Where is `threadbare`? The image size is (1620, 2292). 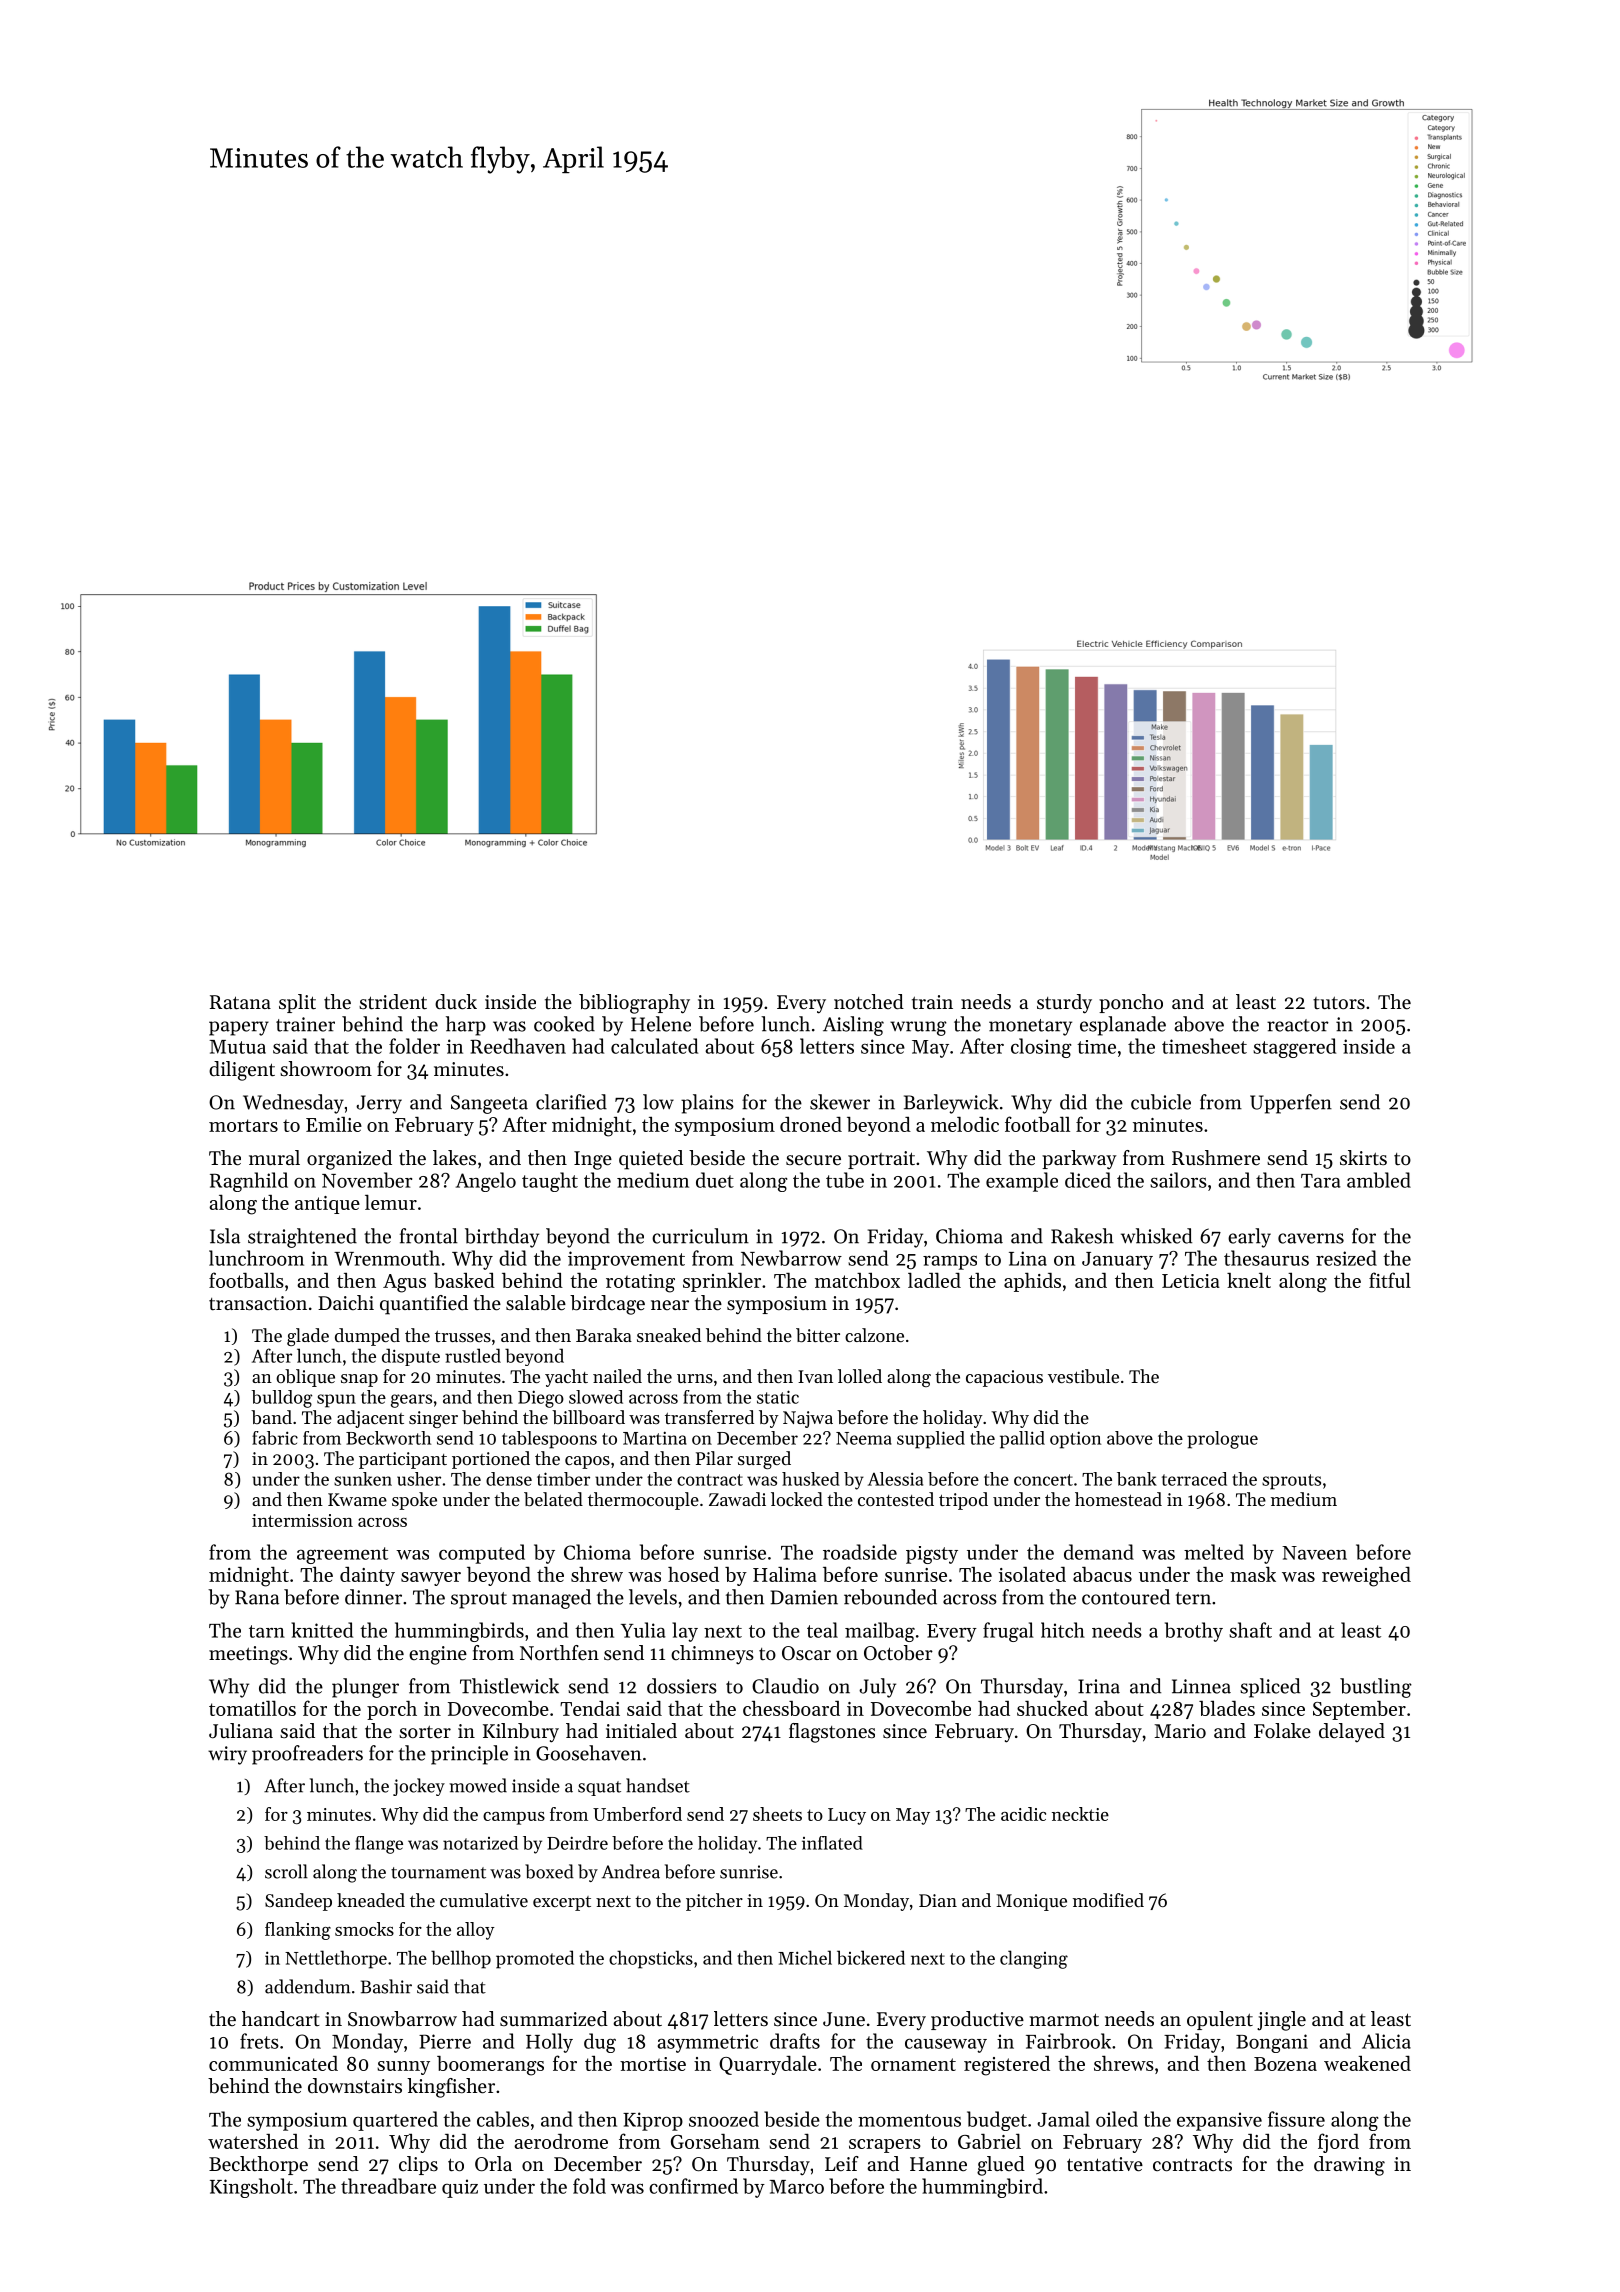
threadbare is located at coordinates (388, 2186).
